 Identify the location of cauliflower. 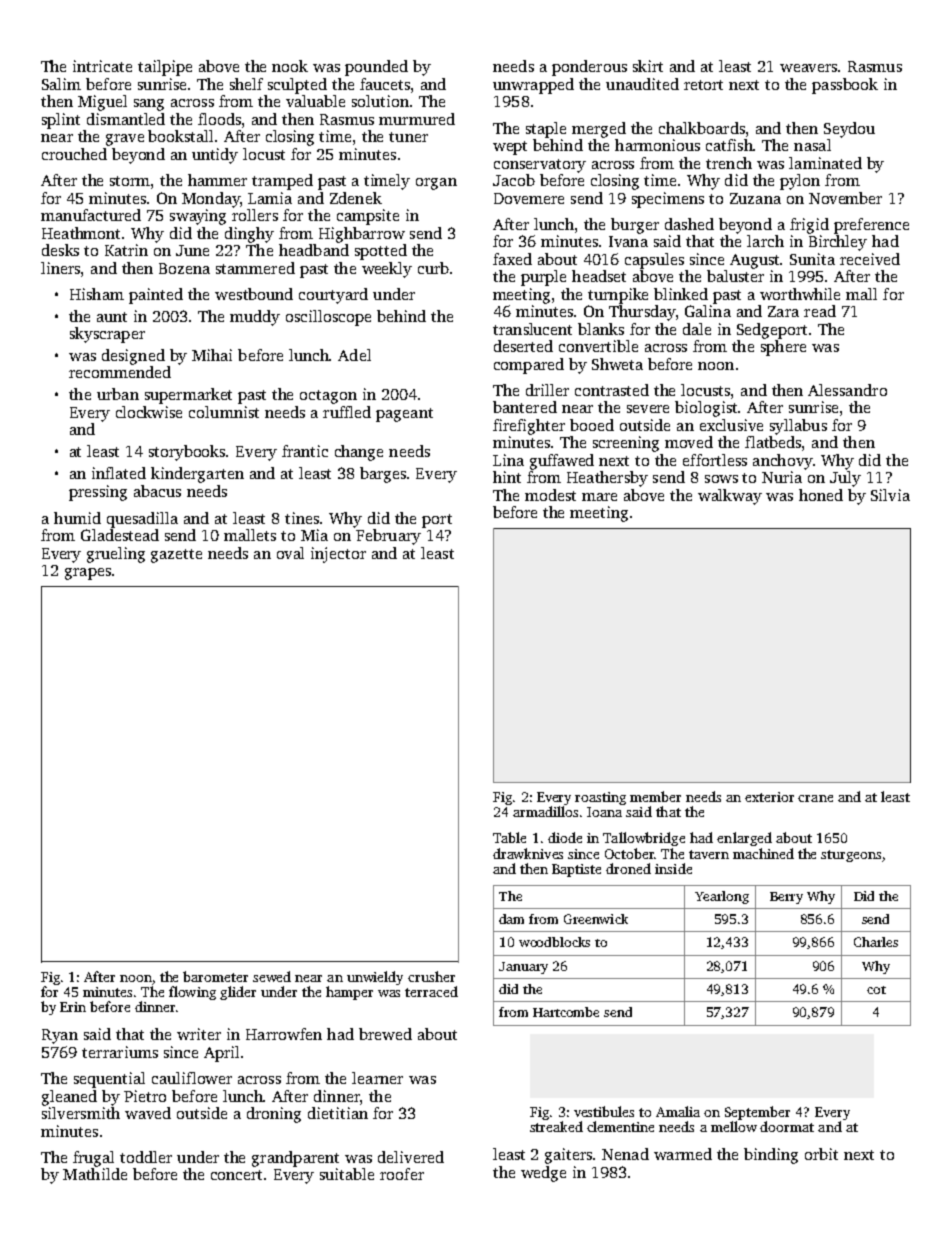
(192, 1078).
